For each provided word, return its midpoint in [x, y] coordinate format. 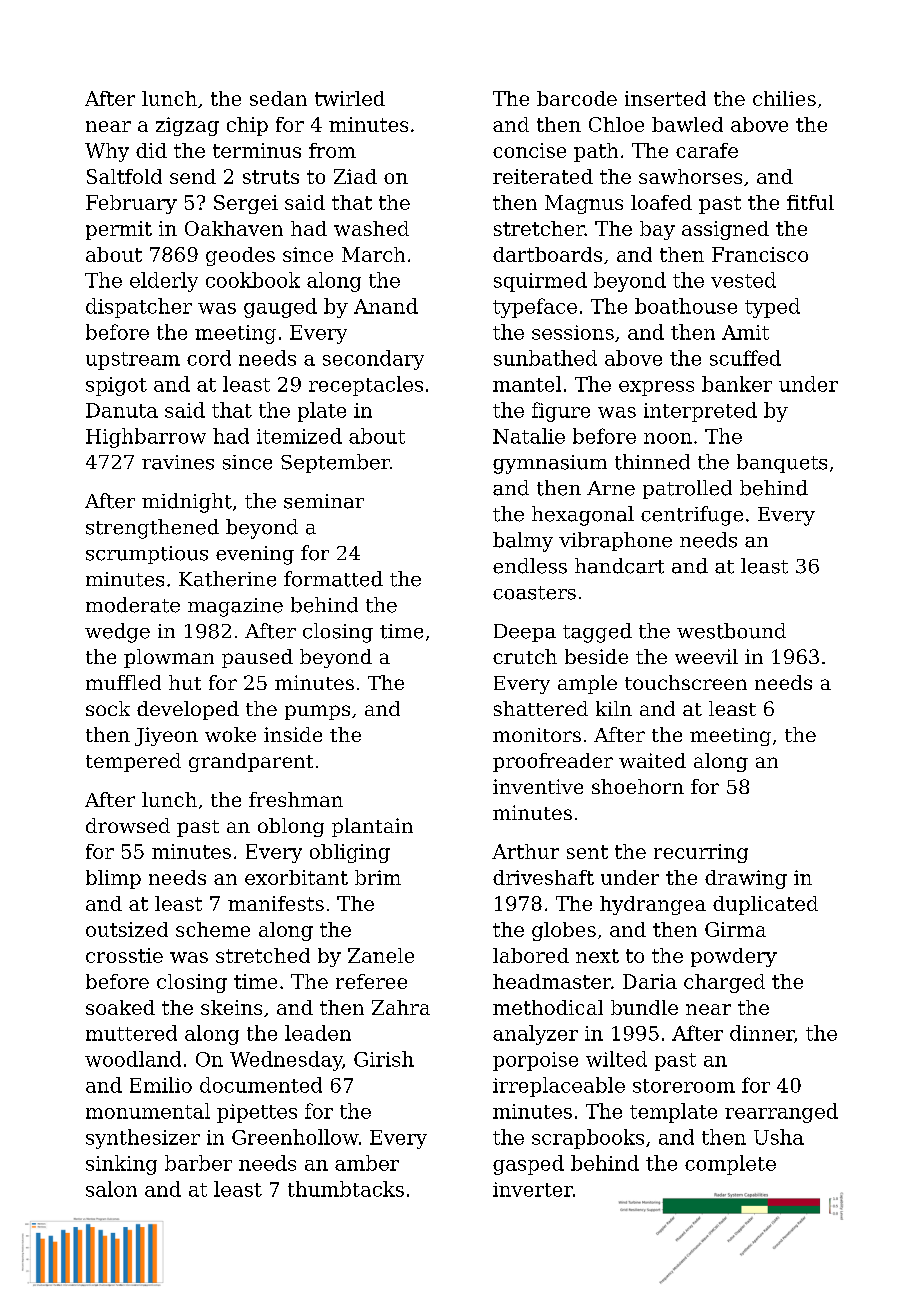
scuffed [745, 358]
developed [188, 710]
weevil [706, 656]
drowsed [128, 825]
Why [107, 152]
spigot [116, 386]
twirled [350, 98]
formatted [333, 579]
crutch [525, 656]
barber [198, 1163]
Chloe [616, 124]
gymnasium [550, 464]
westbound [731, 631]
